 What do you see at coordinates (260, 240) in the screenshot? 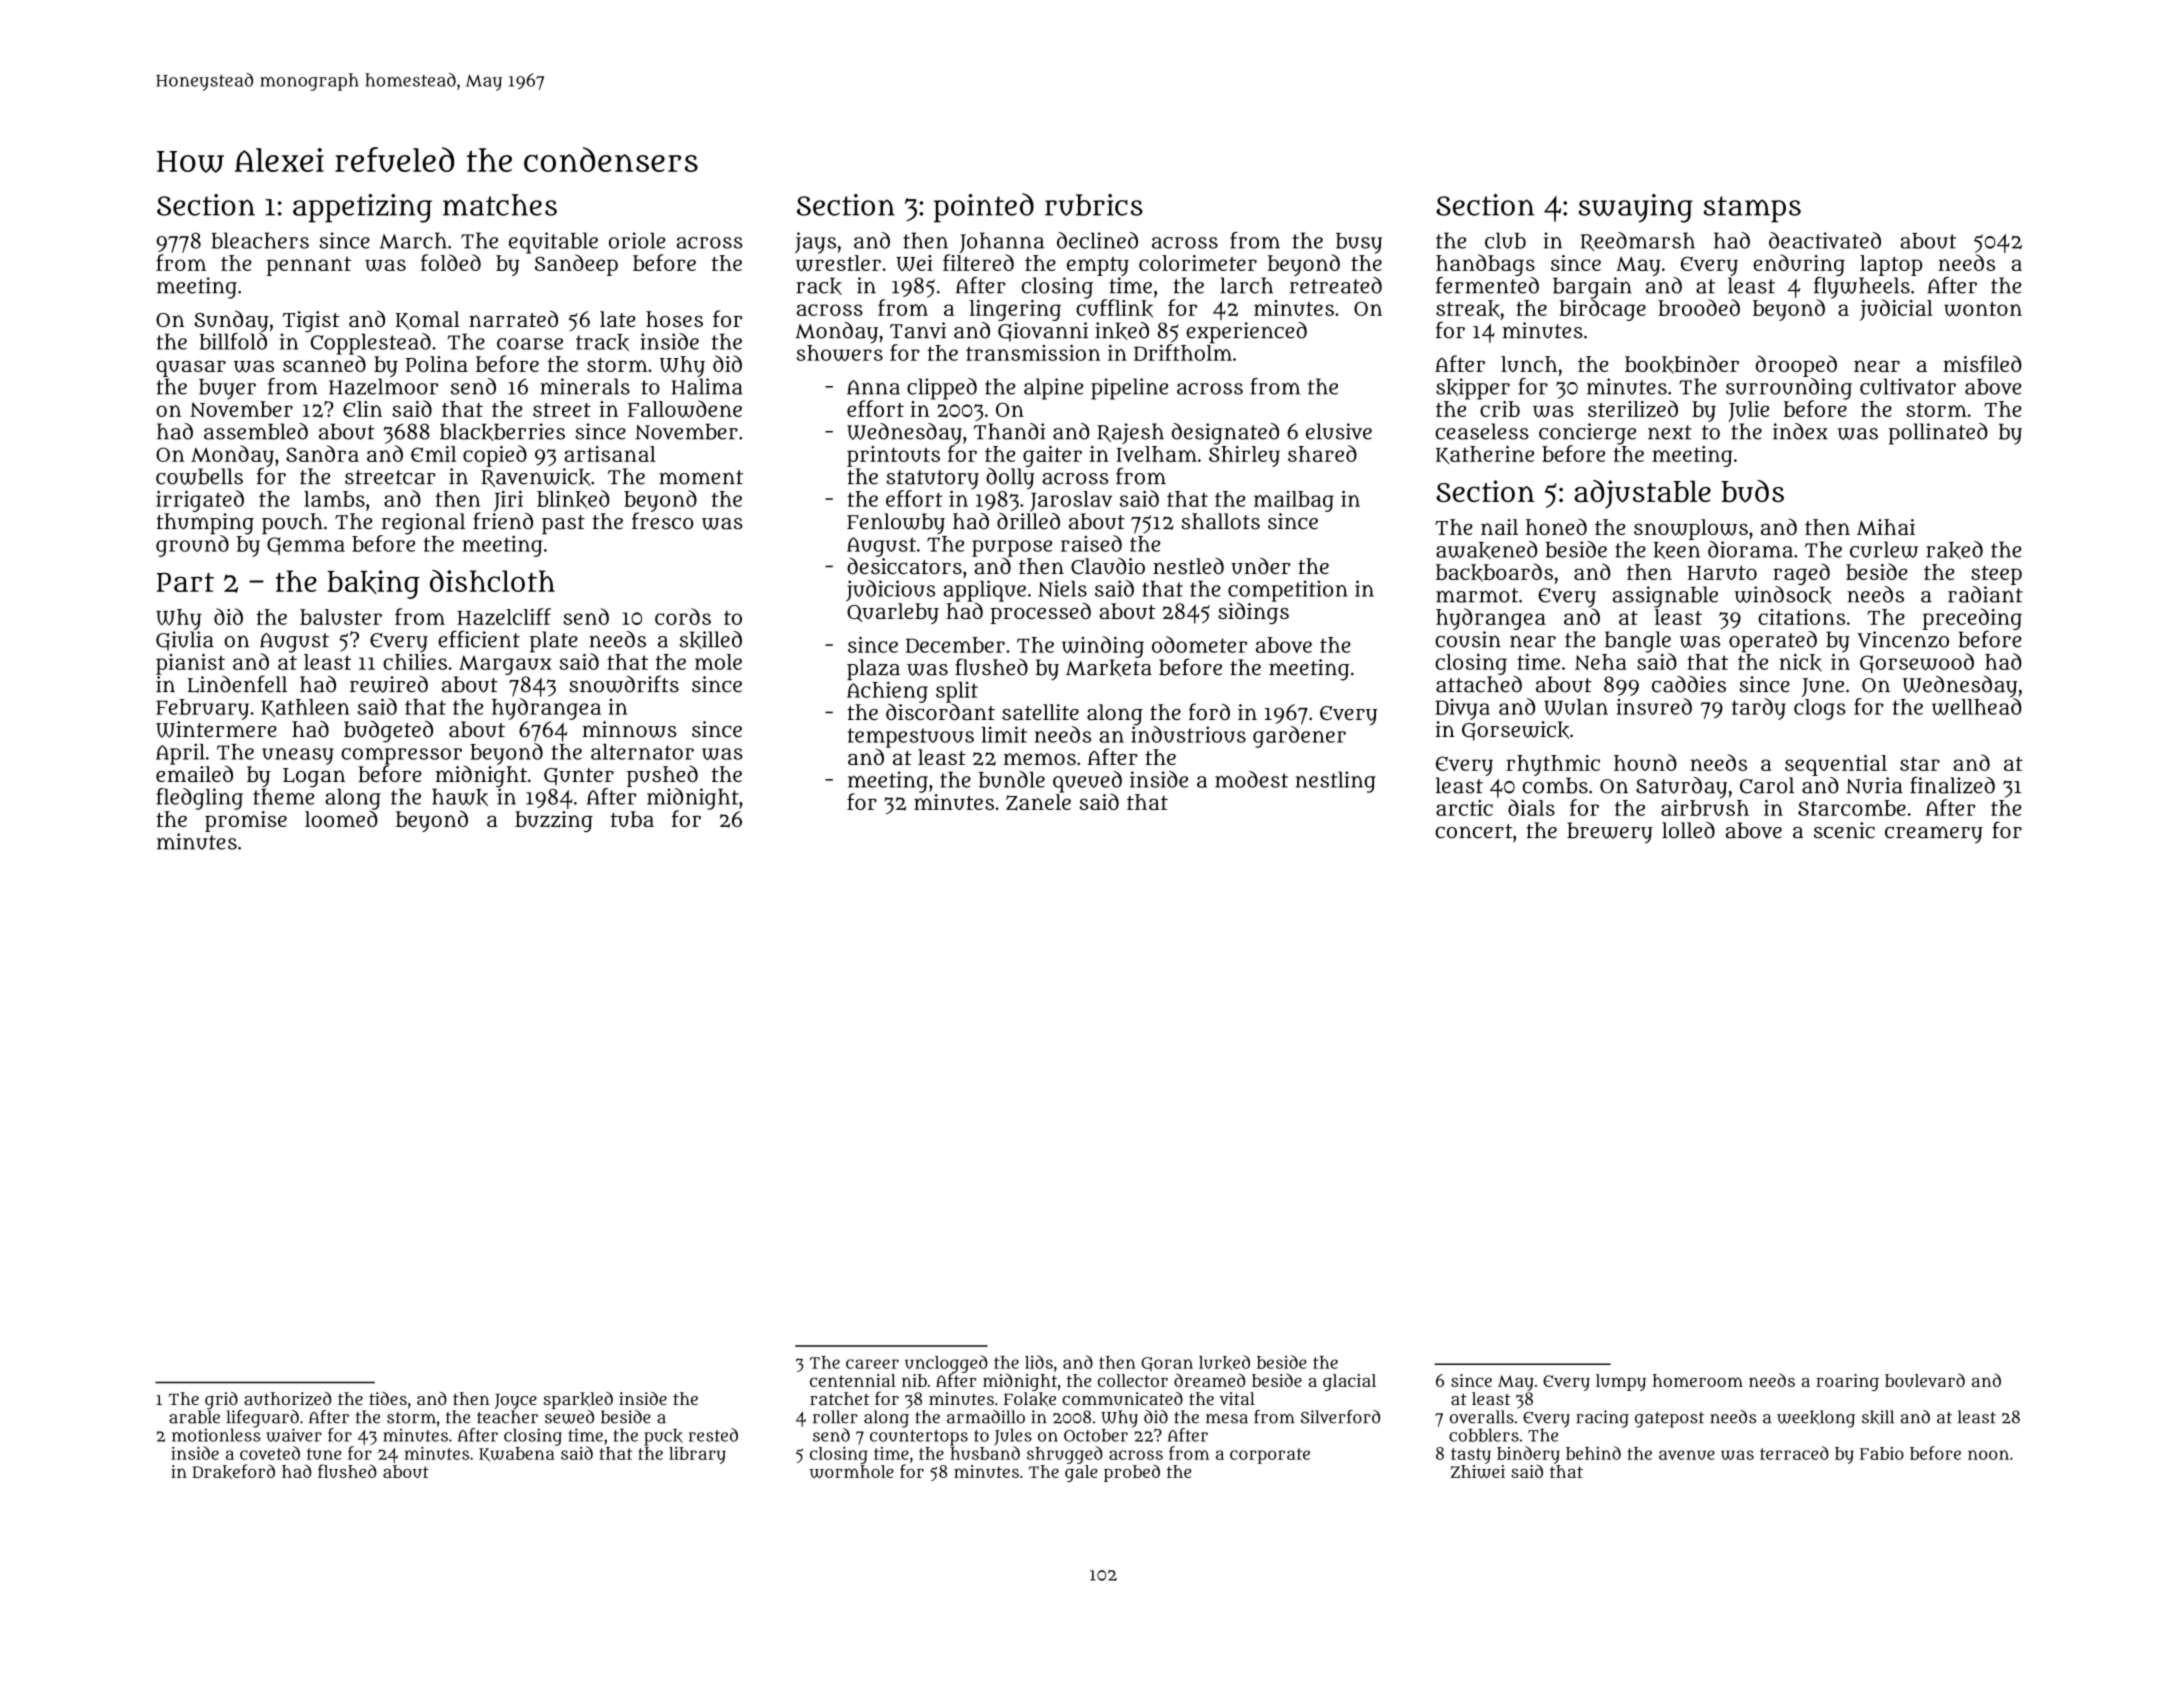
I see `bleachers` at bounding box center [260, 240].
